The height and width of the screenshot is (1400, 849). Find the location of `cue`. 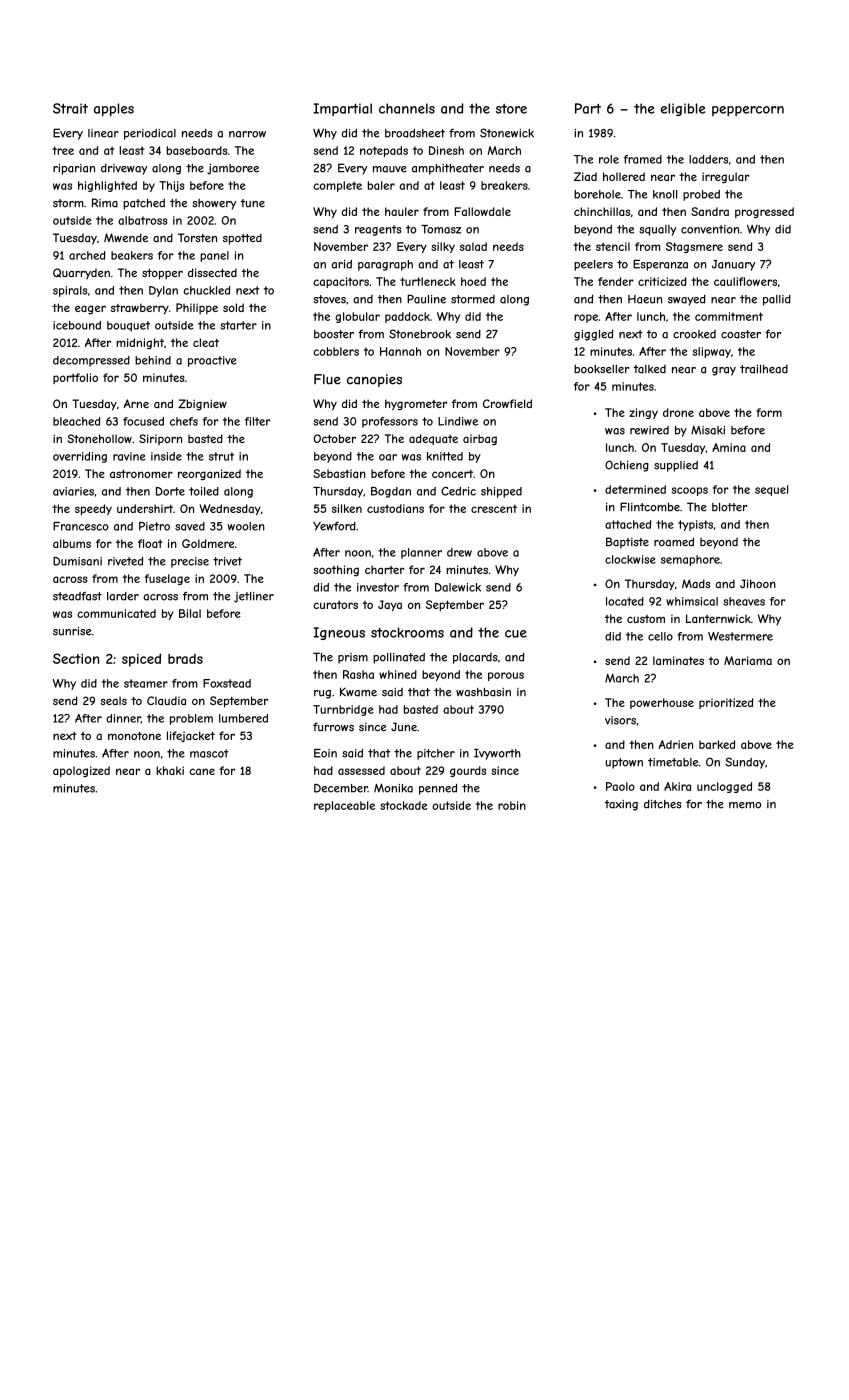

cue is located at coordinates (515, 634).
